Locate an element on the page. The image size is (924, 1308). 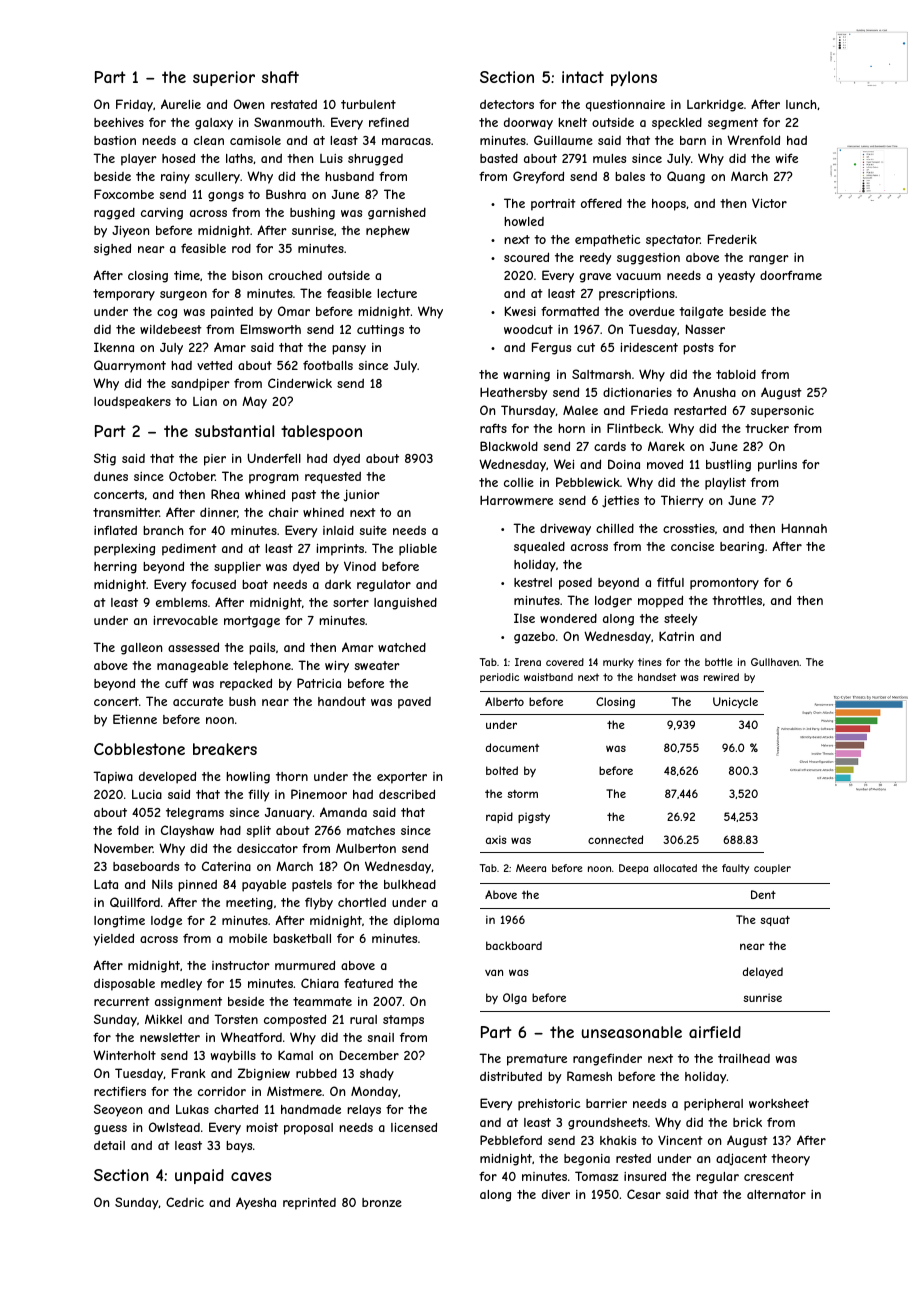
formatted is located at coordinates (570, 311).
